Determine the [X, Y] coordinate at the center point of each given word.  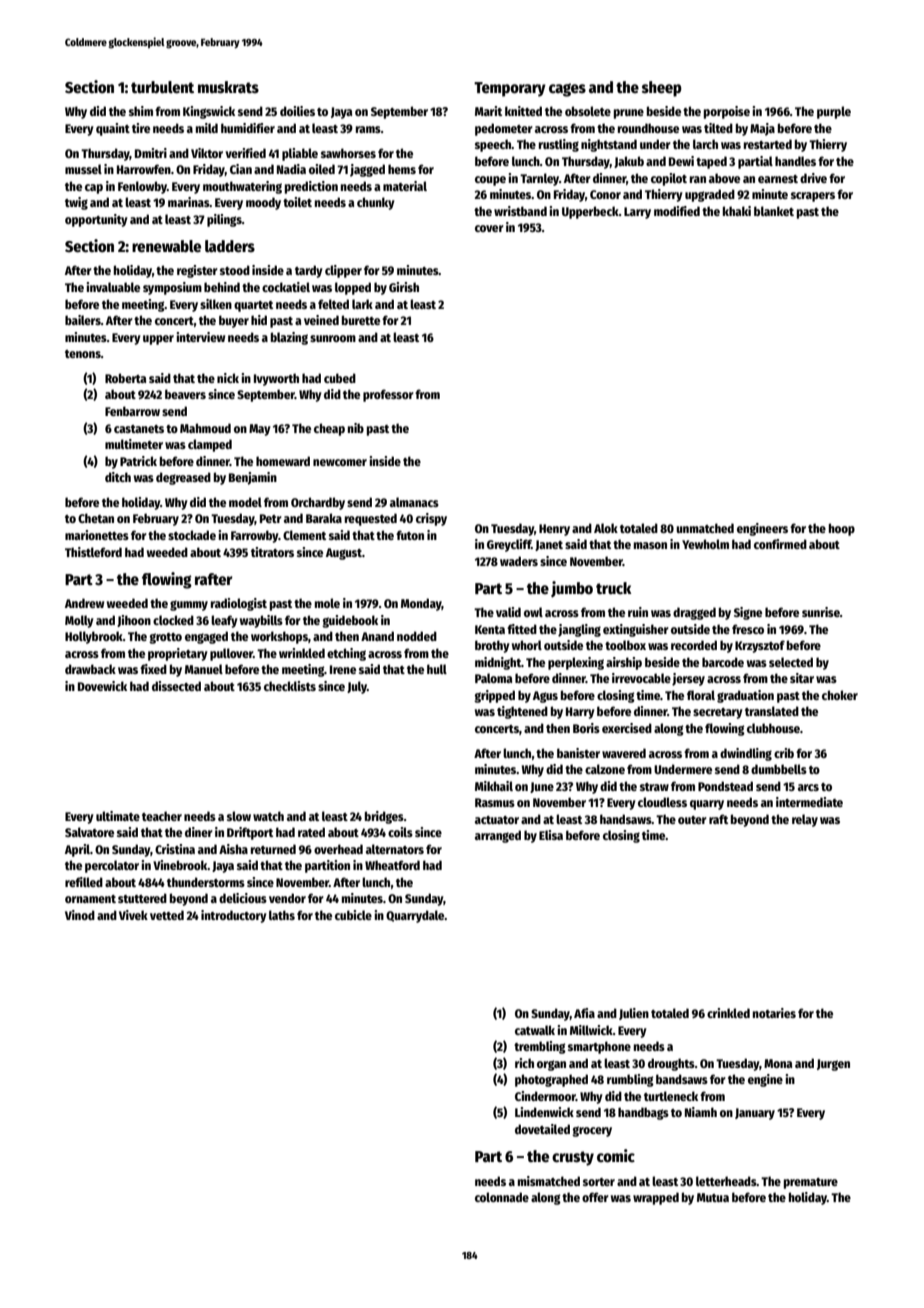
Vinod [80, 915]
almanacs [414, 502]
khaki [737, 211]
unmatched [705, 528]
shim [141, 111]
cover [489, 228]
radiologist [239, 604]
